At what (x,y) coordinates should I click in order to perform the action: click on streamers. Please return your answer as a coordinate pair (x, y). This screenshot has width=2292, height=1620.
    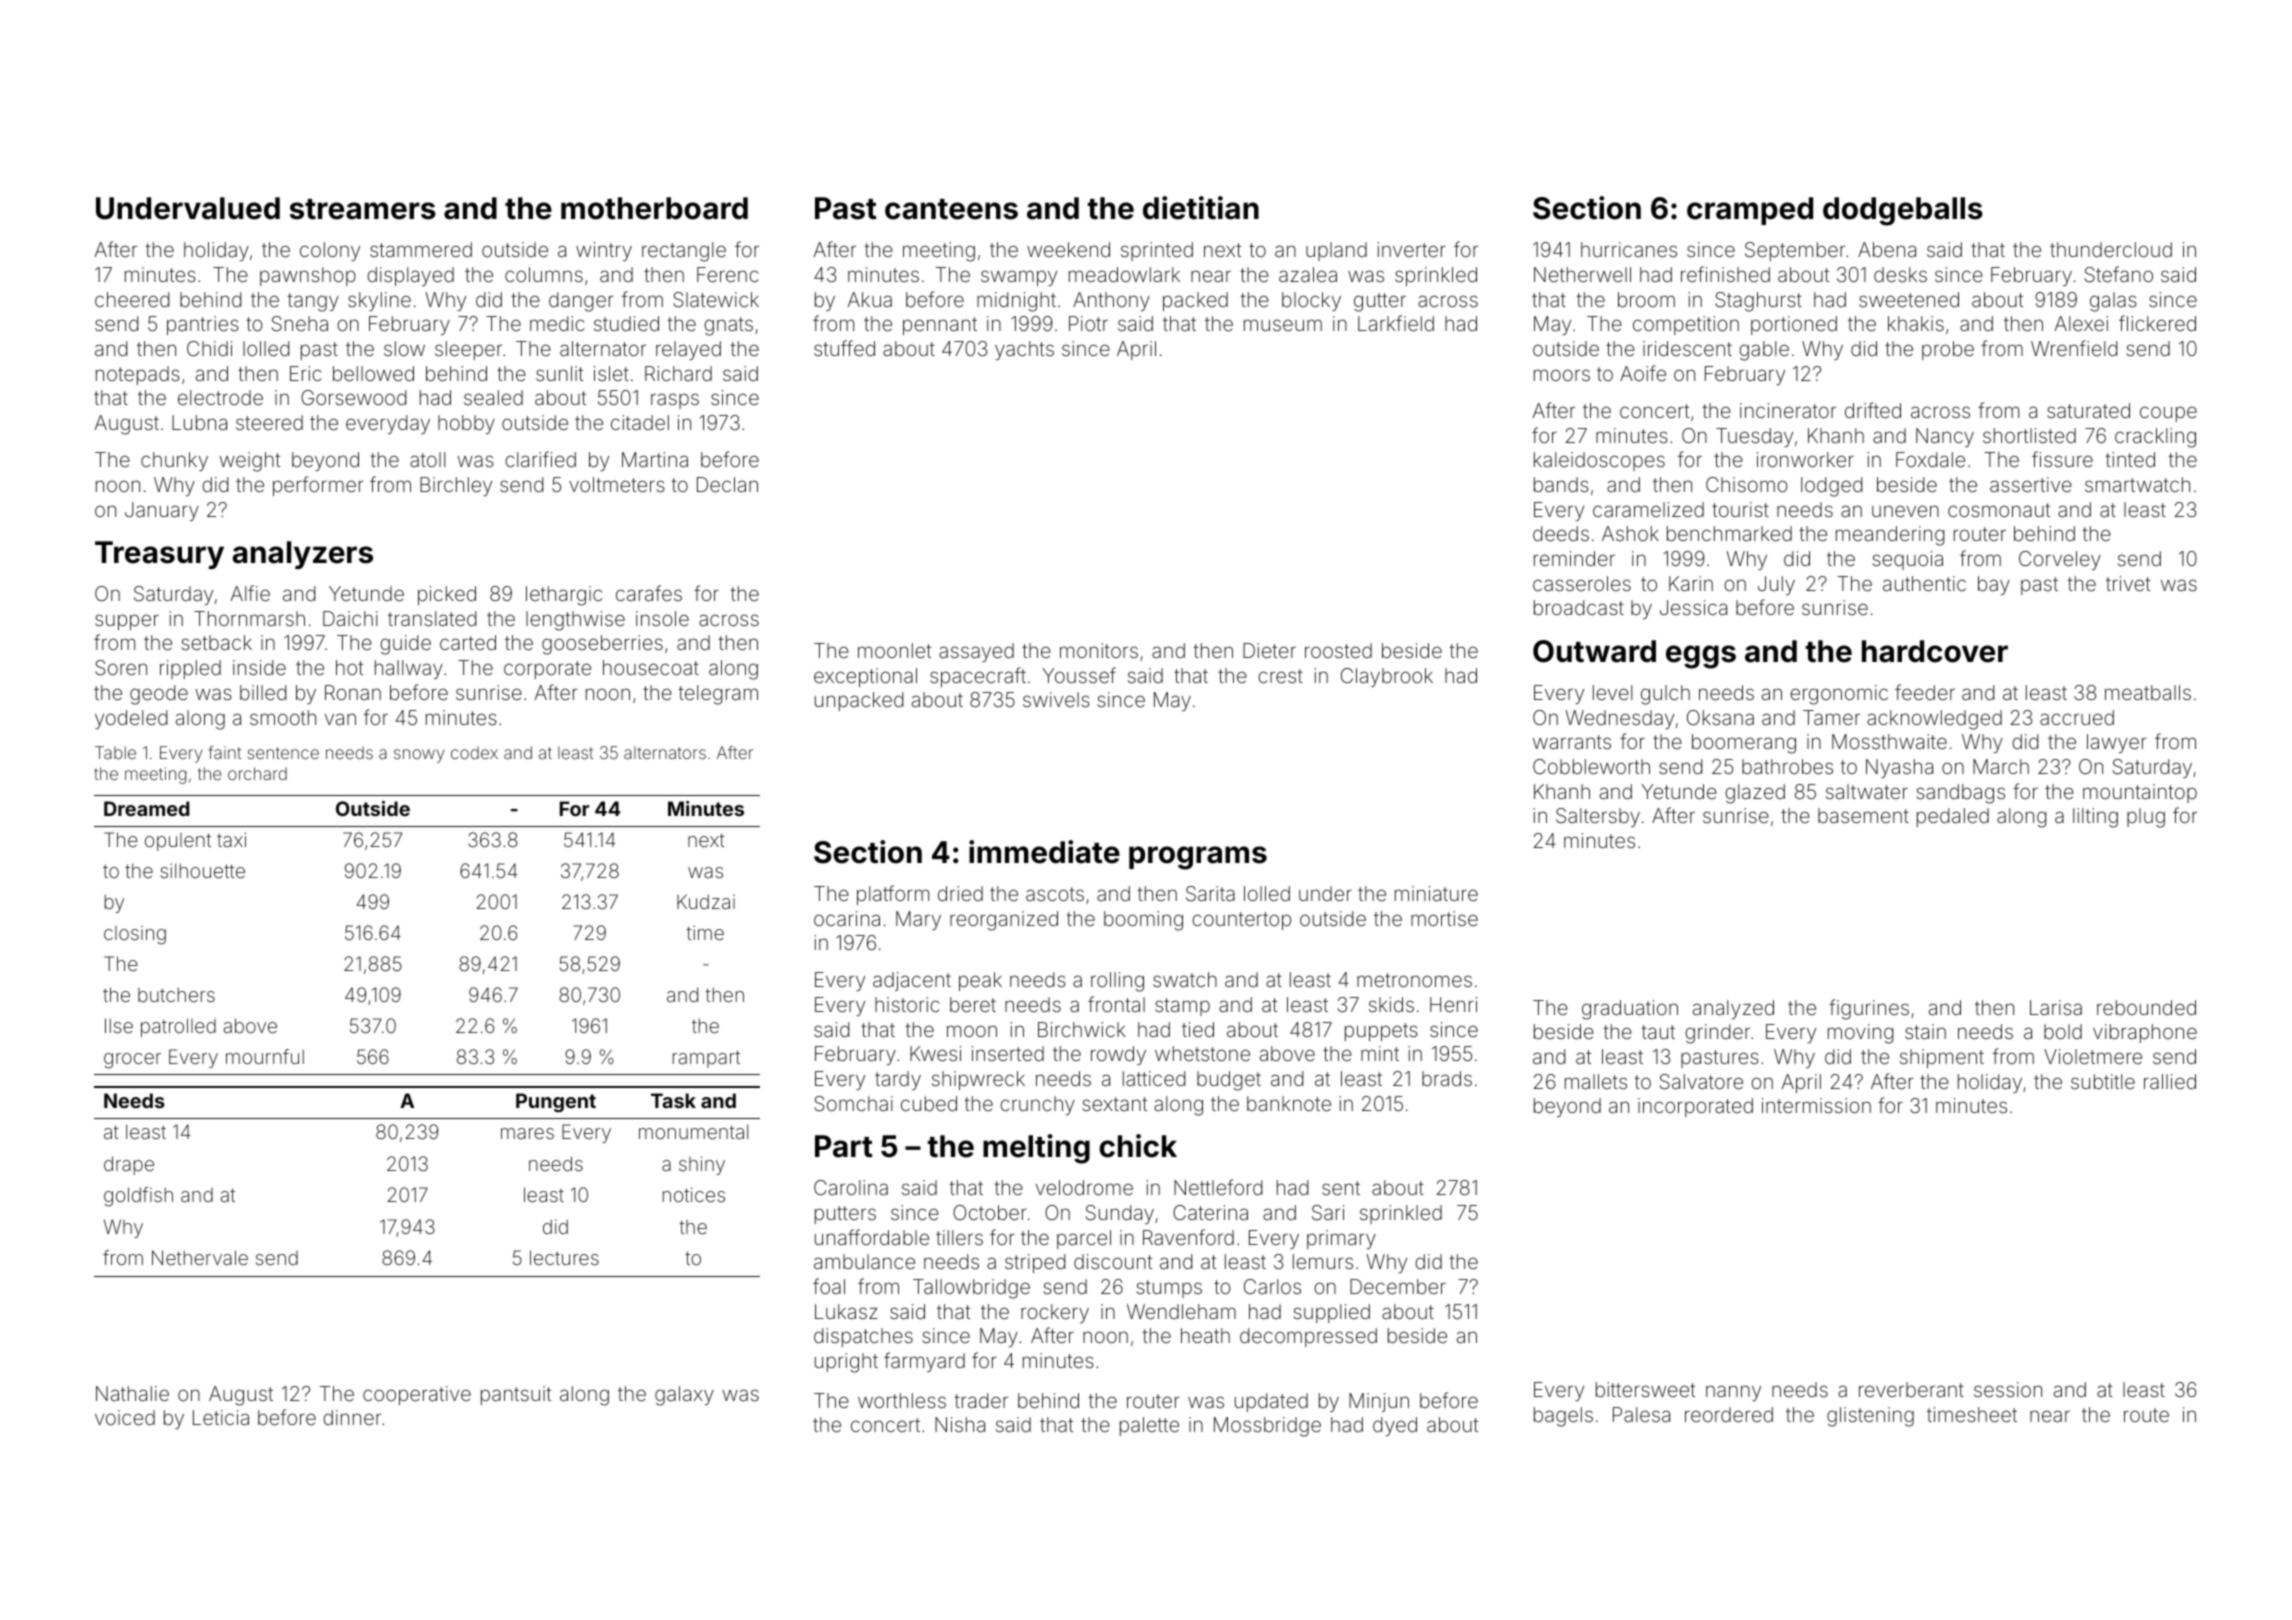
    Looking at the image, I should click on (363, 209).
